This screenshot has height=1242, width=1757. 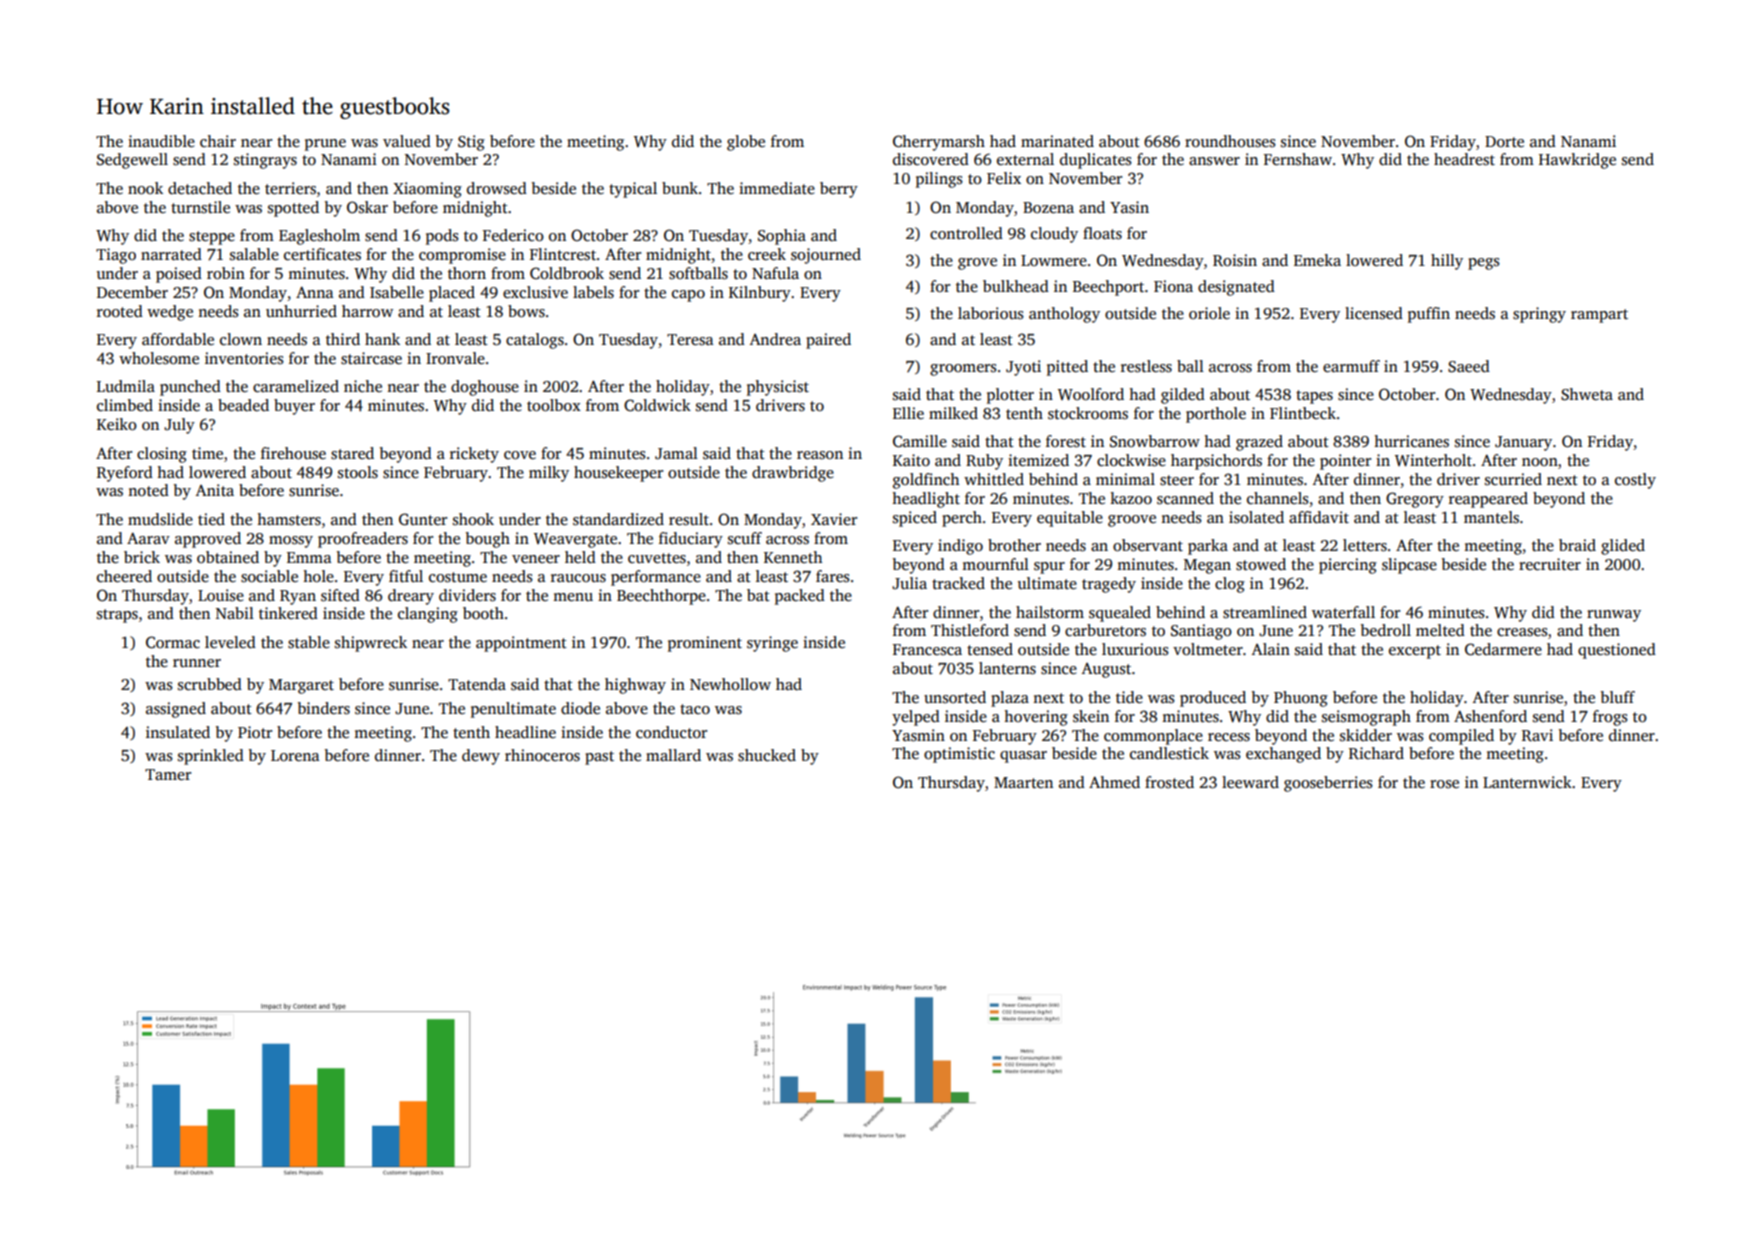 What do you see at coordinates (1415, 500) in the screenshot?
I see `Gregory` at bounding box center [1415, 500].
